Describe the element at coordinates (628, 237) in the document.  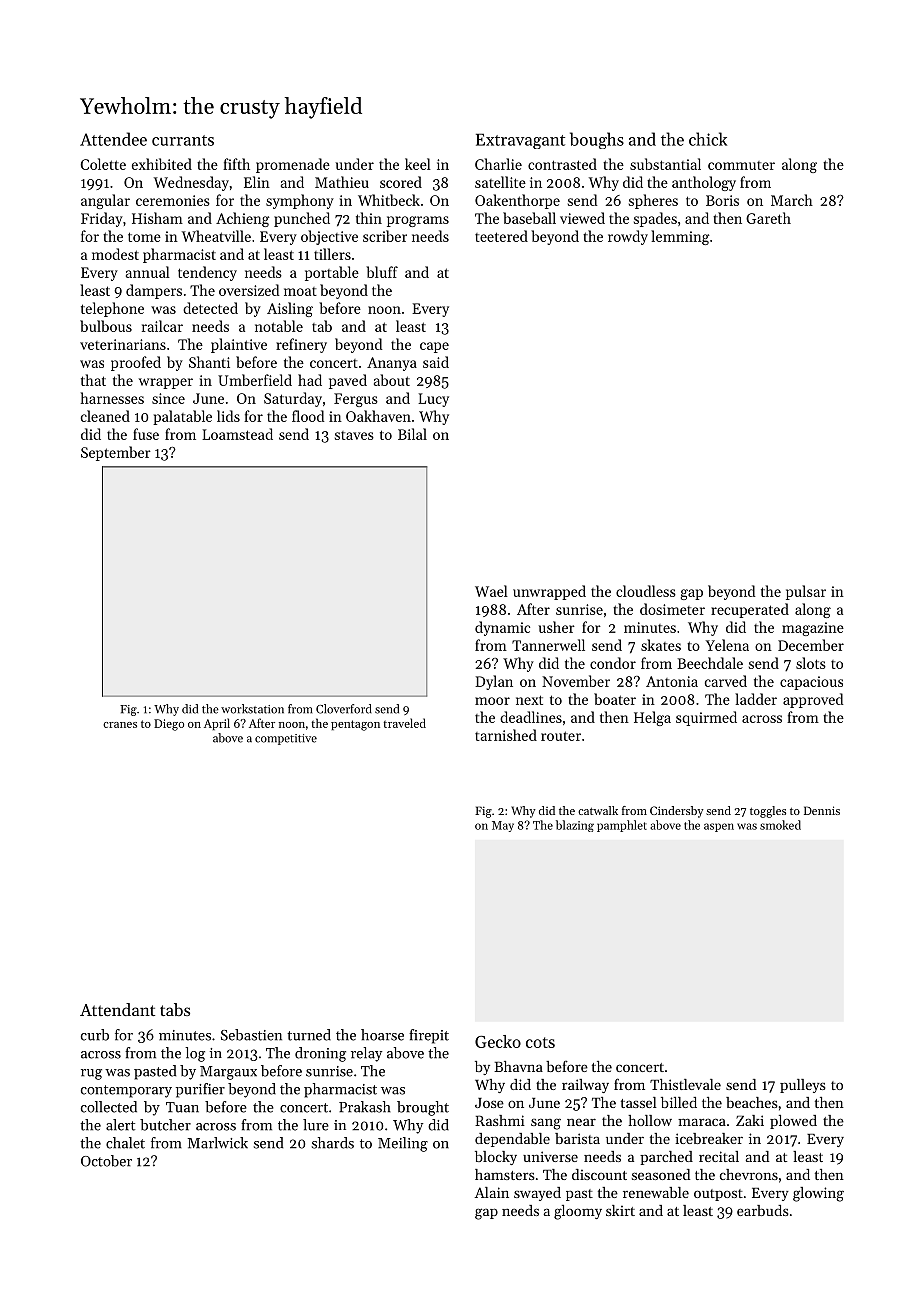
I see `rowdy` at that location.
